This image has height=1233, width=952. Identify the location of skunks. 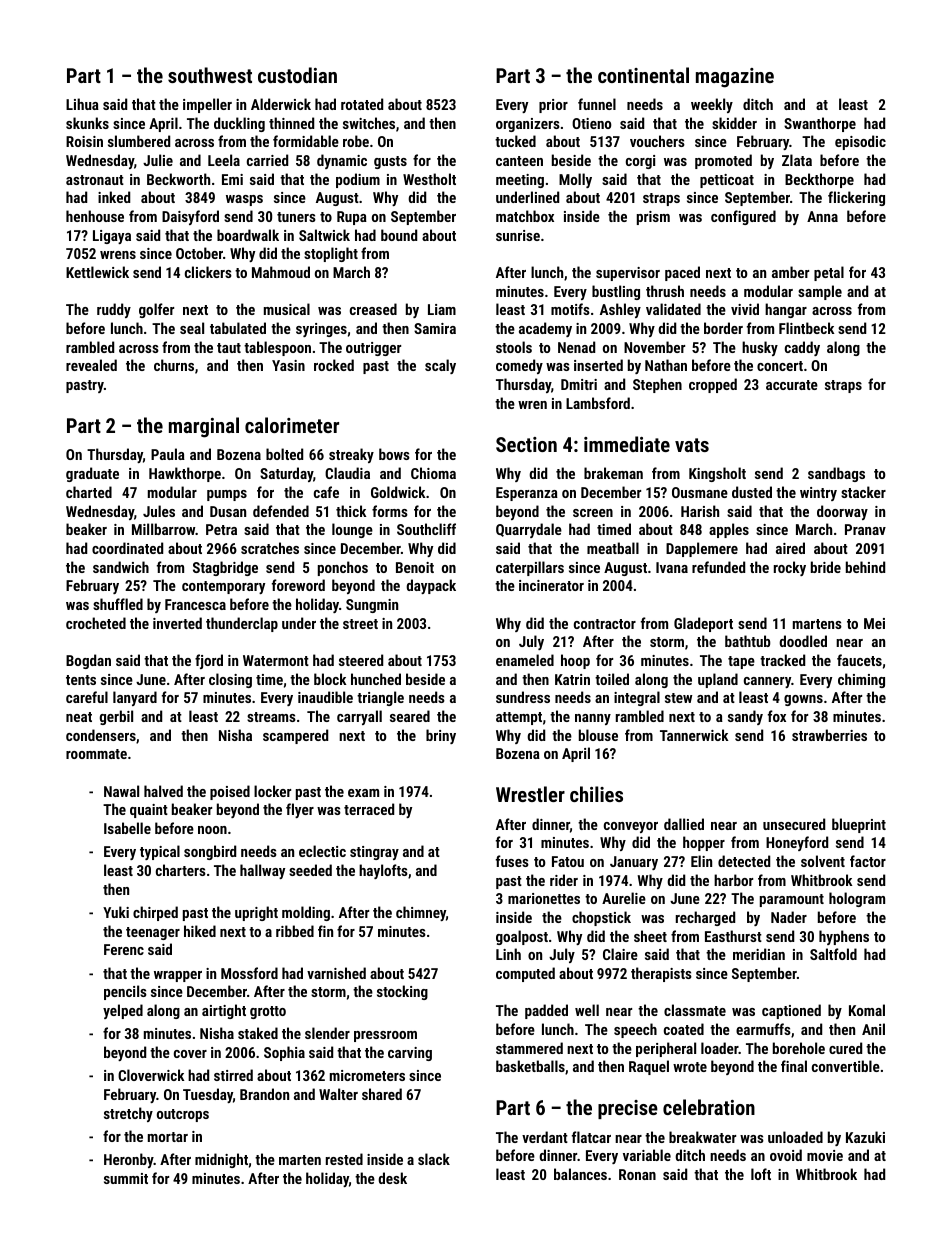
(87, 123).
